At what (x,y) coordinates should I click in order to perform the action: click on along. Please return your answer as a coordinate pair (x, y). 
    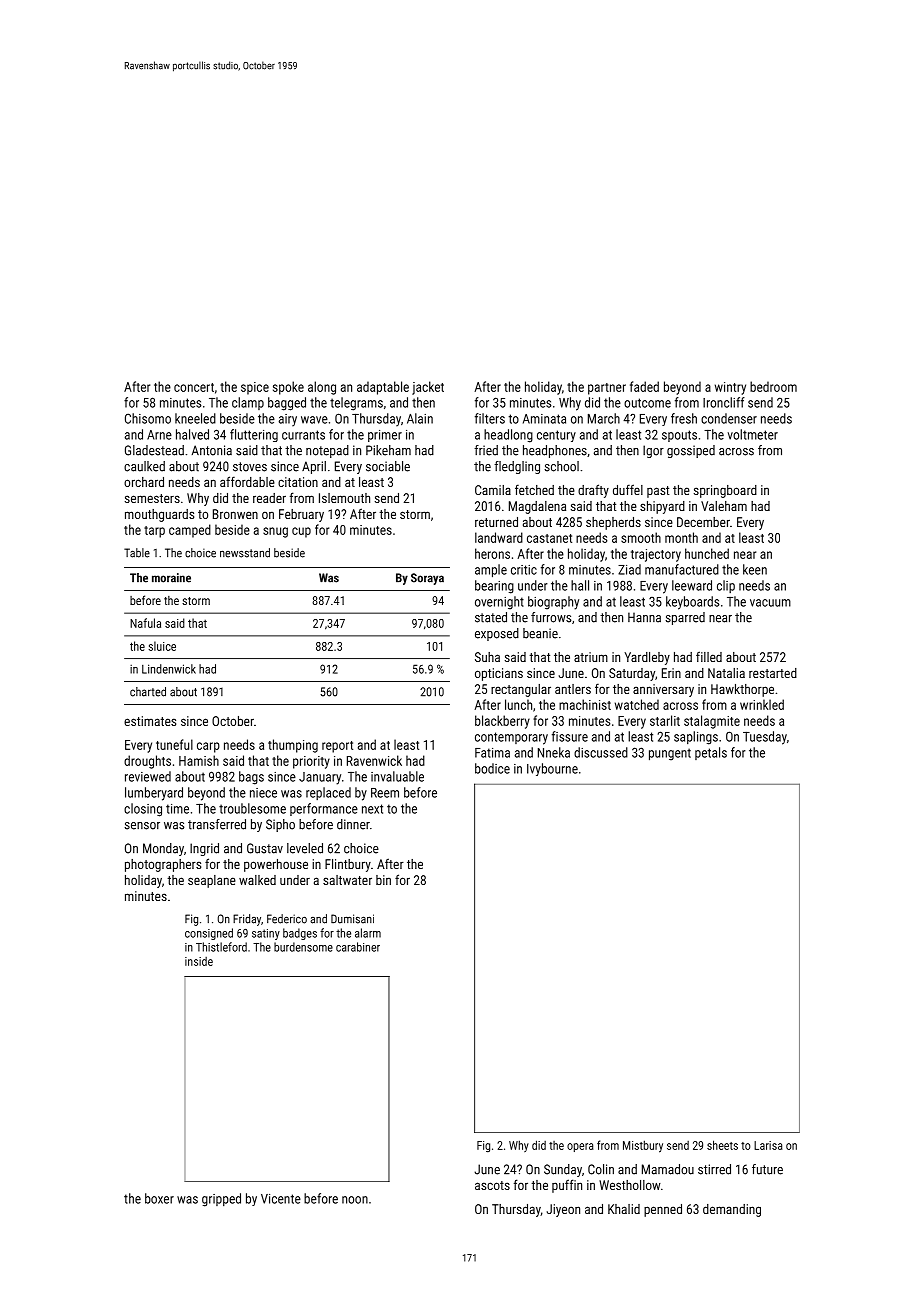
    Looking at the image, I should click on (322, 388).
